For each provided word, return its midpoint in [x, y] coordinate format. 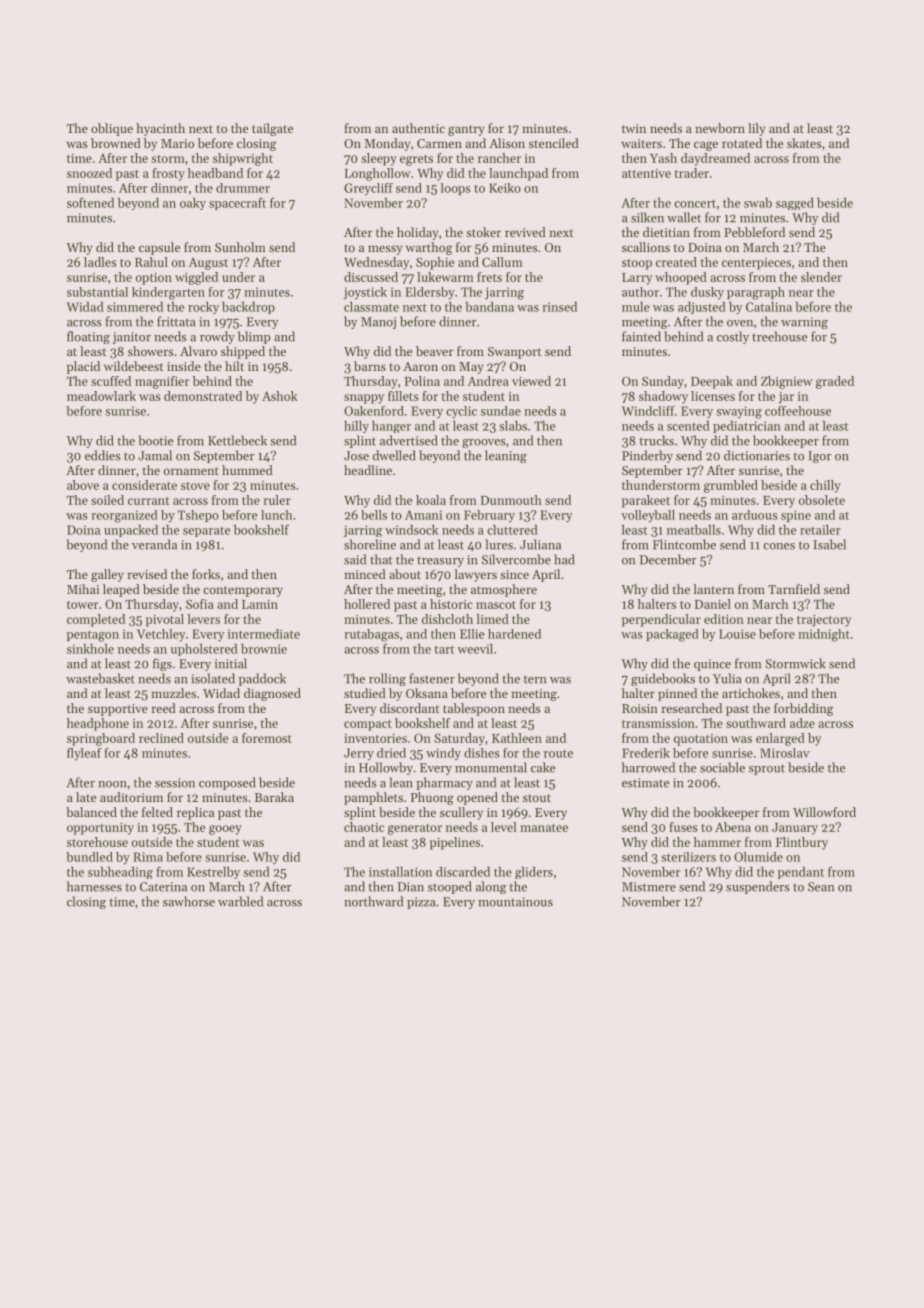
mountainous [515, 902]
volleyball [648, 516]
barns [370, 366]
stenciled [554, 143]
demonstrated [203, 396]
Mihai [83, 589]
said [355, 559]
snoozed [89, 173]
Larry [637, 279]
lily [756, 129]
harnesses [94, 886]
